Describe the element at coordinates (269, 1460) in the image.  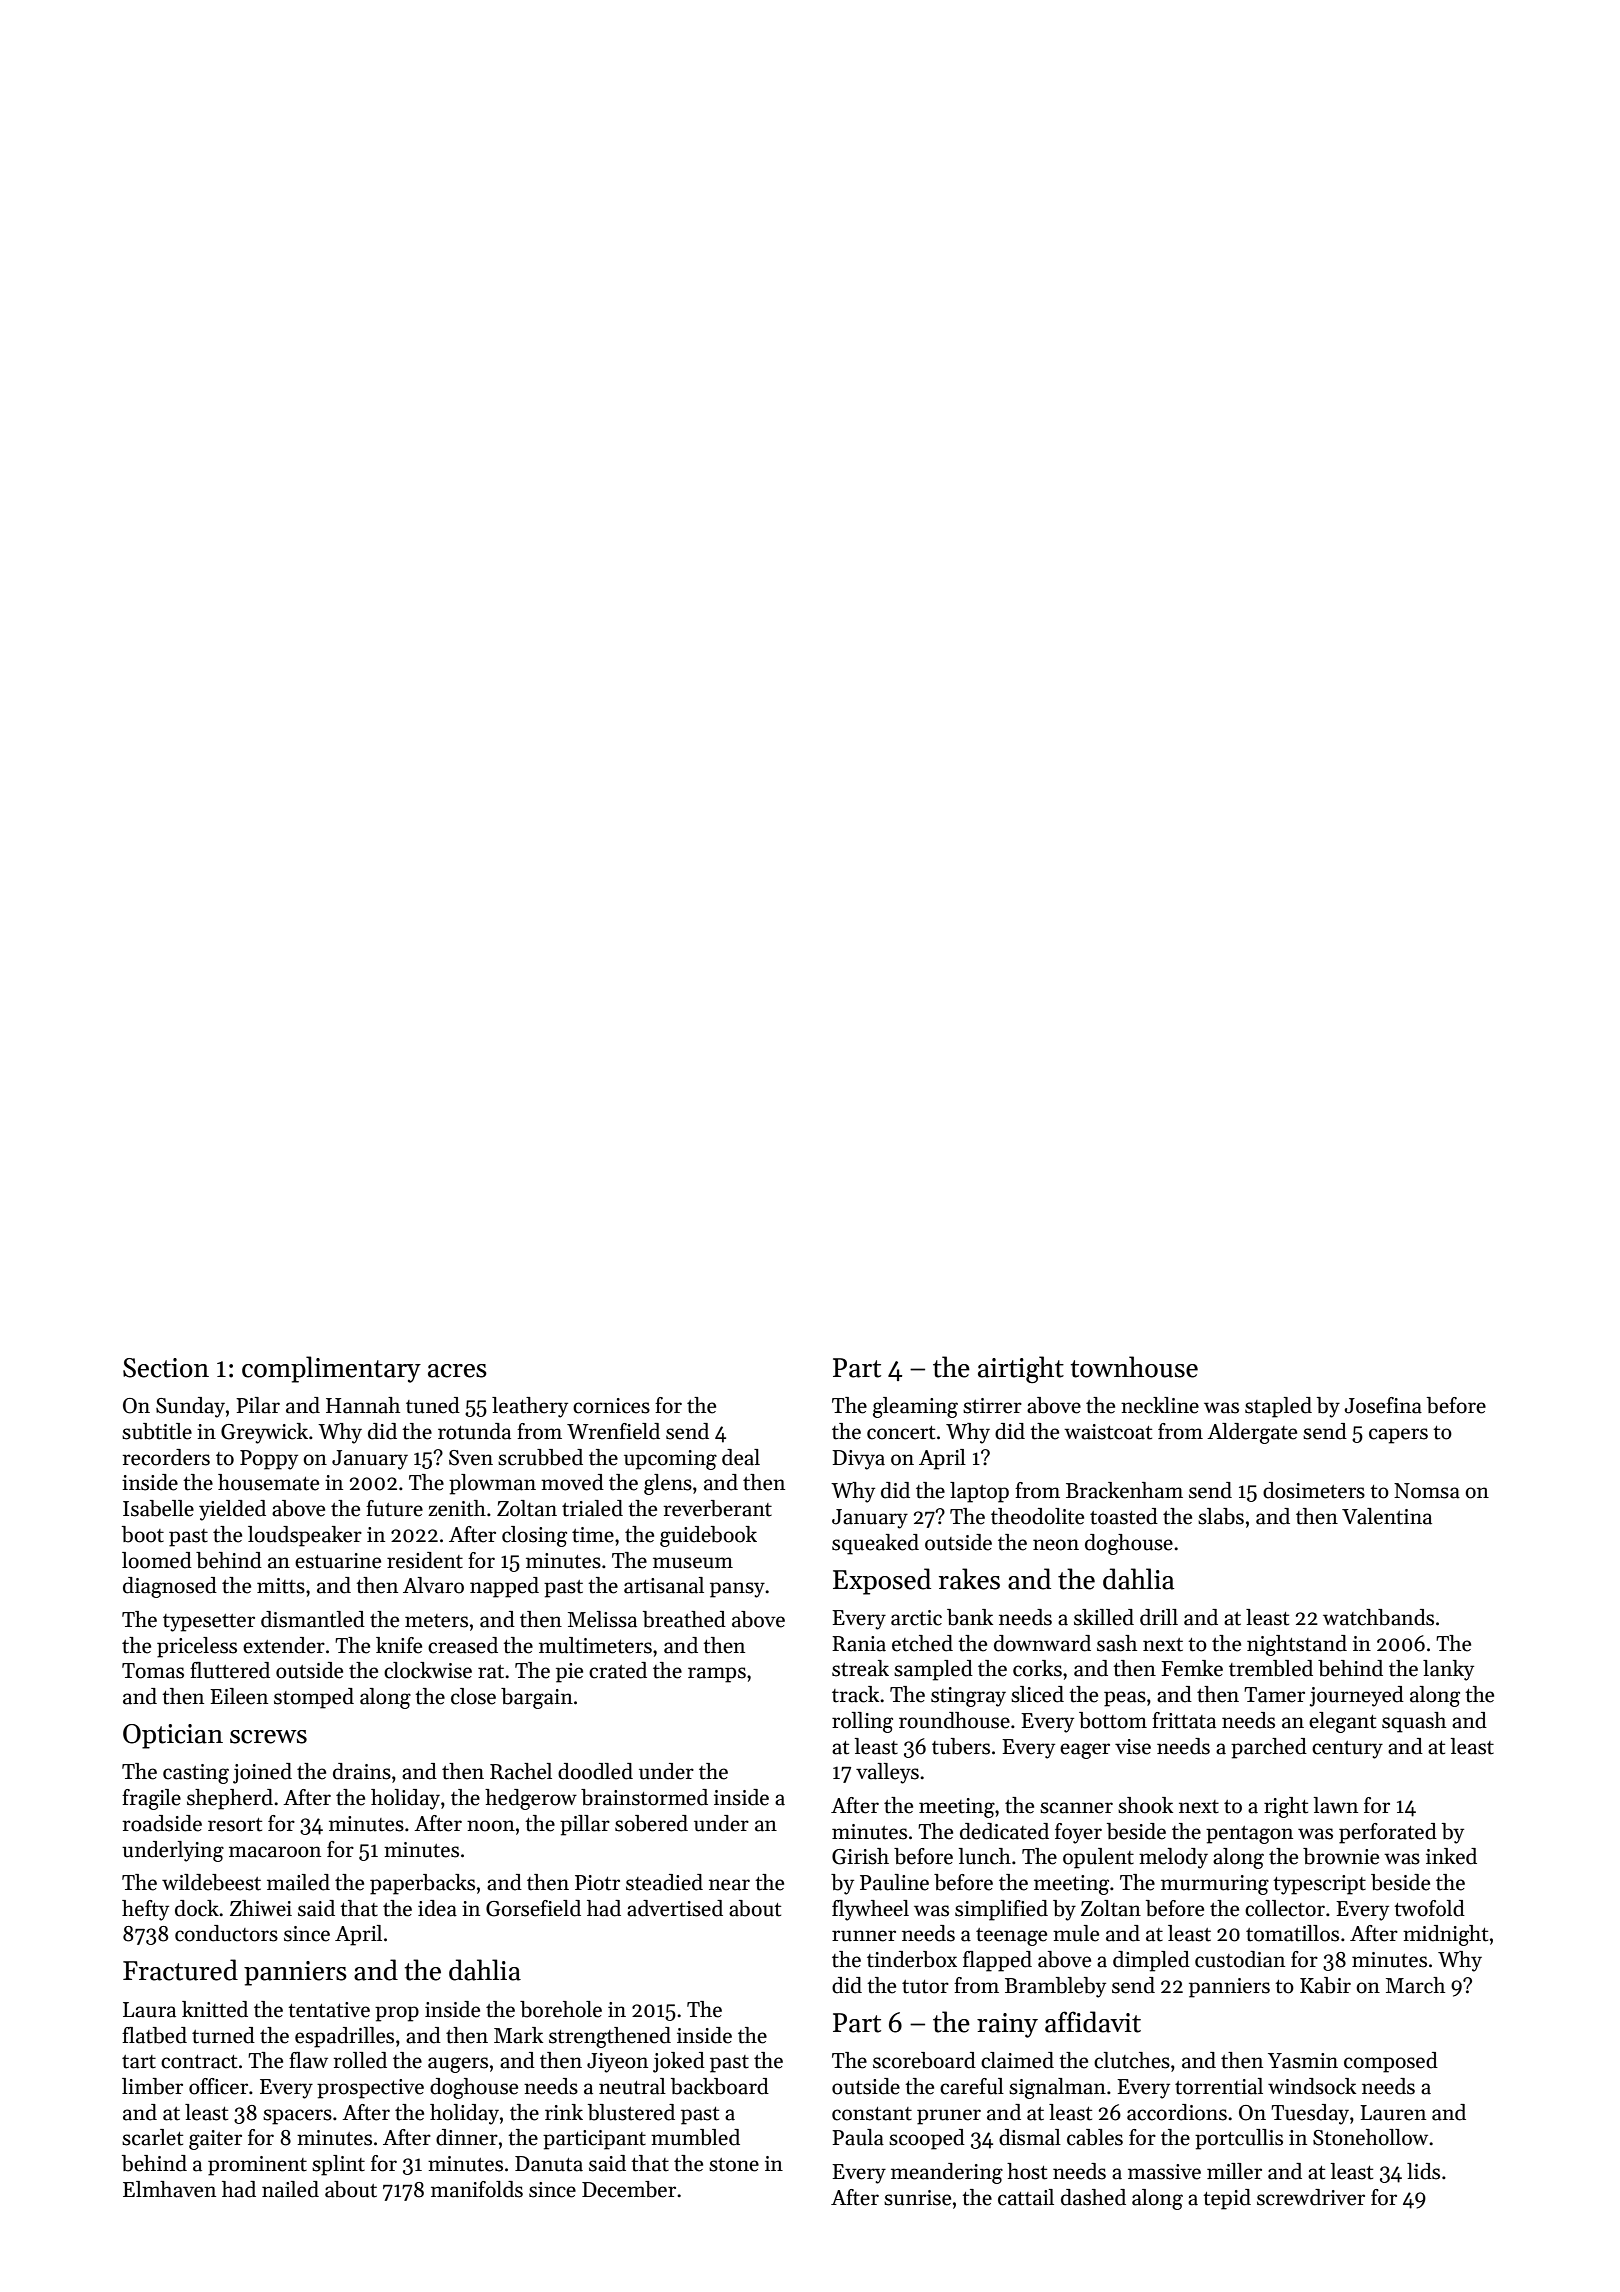
I see `Poppy` at that location.
